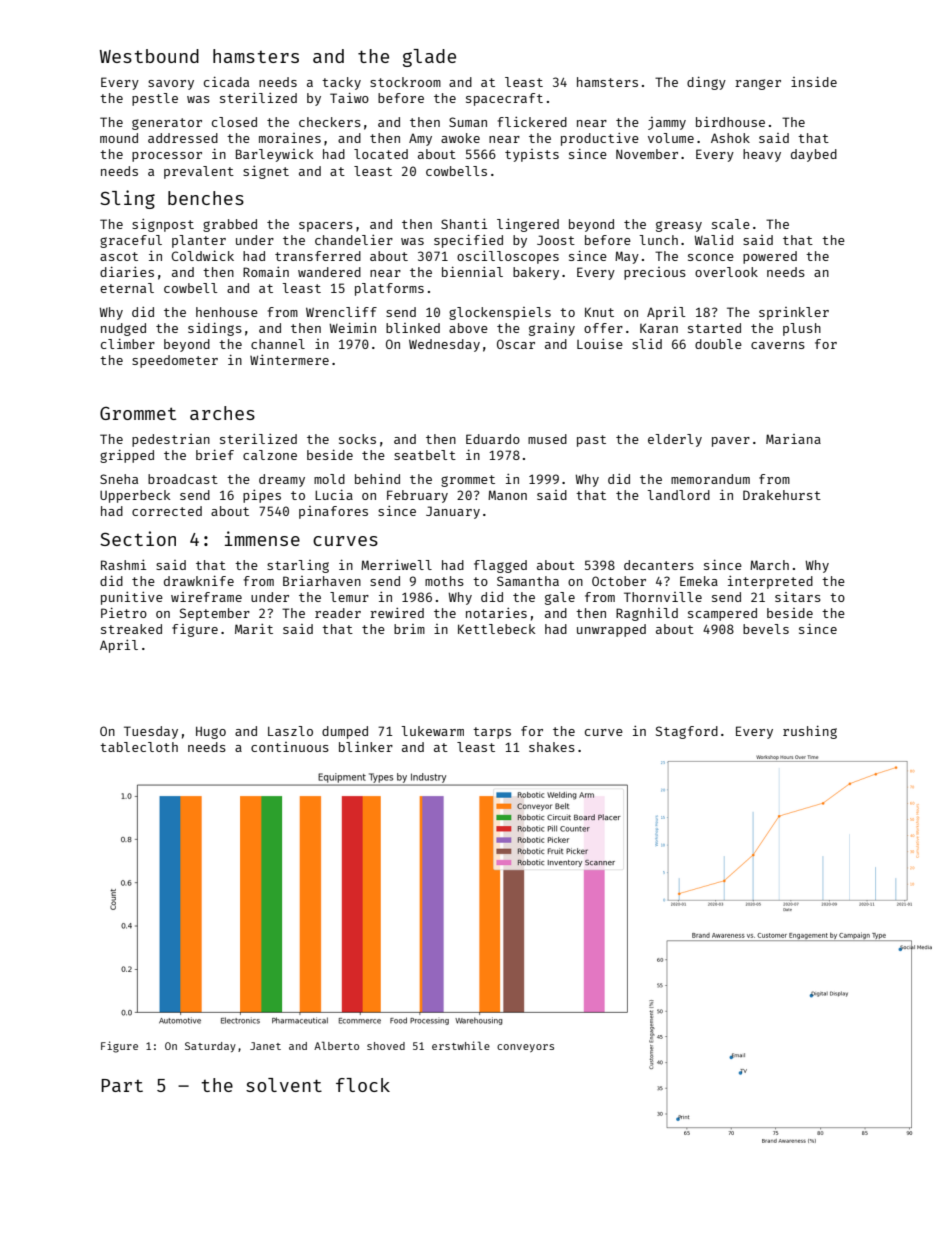 This screenshot has width=952, height=1233. I want to click on shakes, so click(552, 747).
